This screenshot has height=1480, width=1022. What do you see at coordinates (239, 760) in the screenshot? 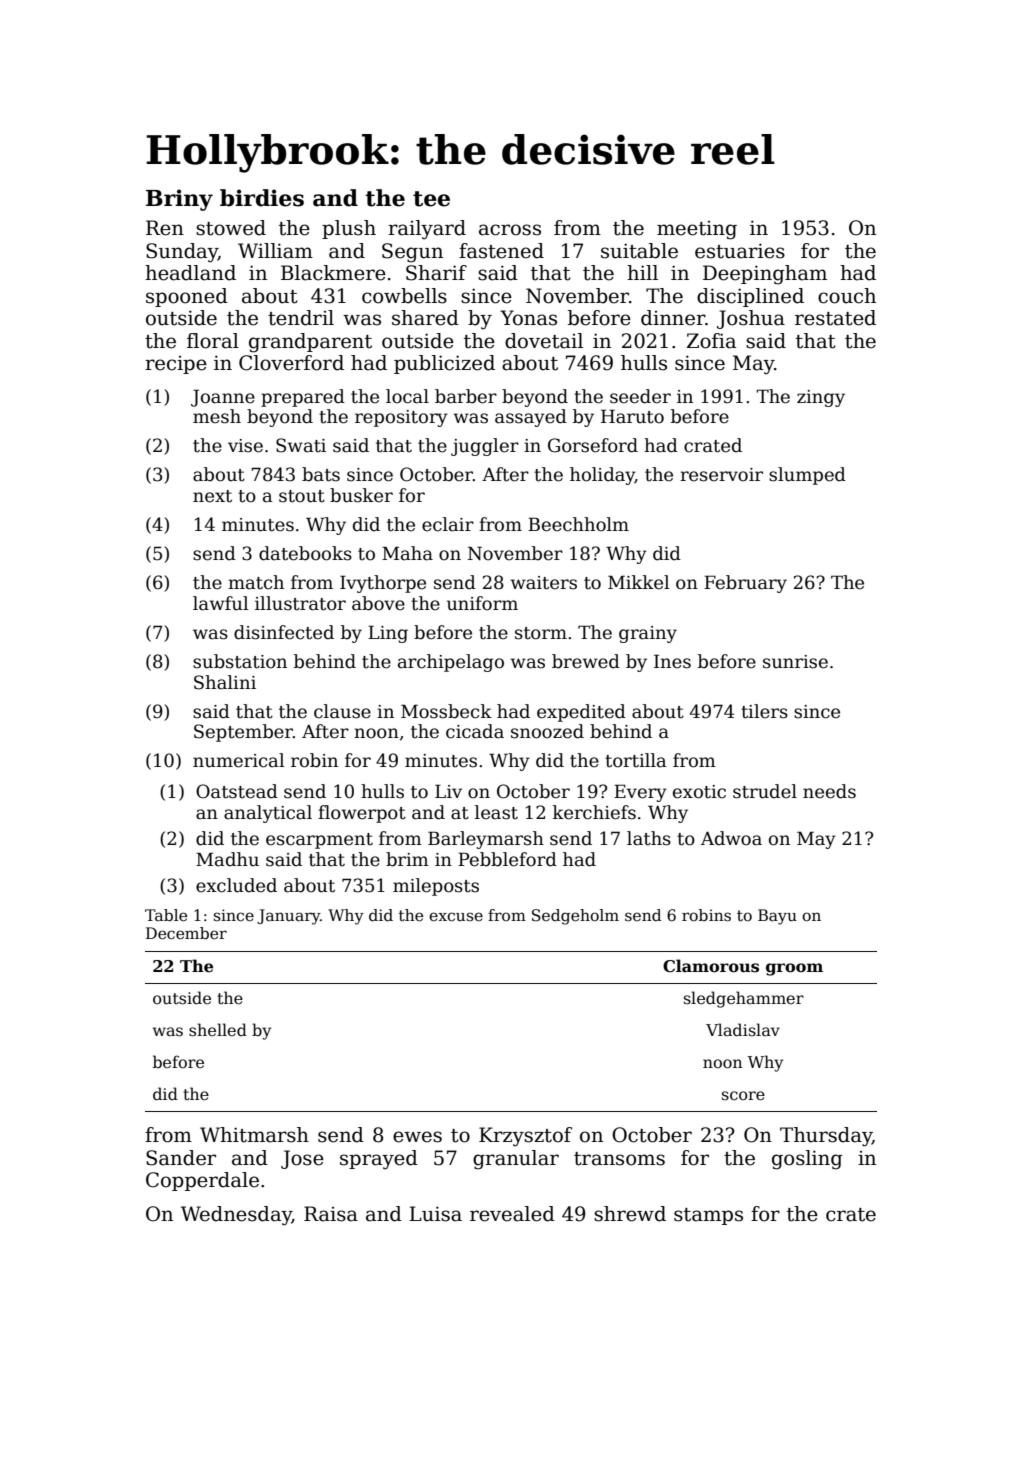
I see `numerical` at bounding box center [239, 760].
